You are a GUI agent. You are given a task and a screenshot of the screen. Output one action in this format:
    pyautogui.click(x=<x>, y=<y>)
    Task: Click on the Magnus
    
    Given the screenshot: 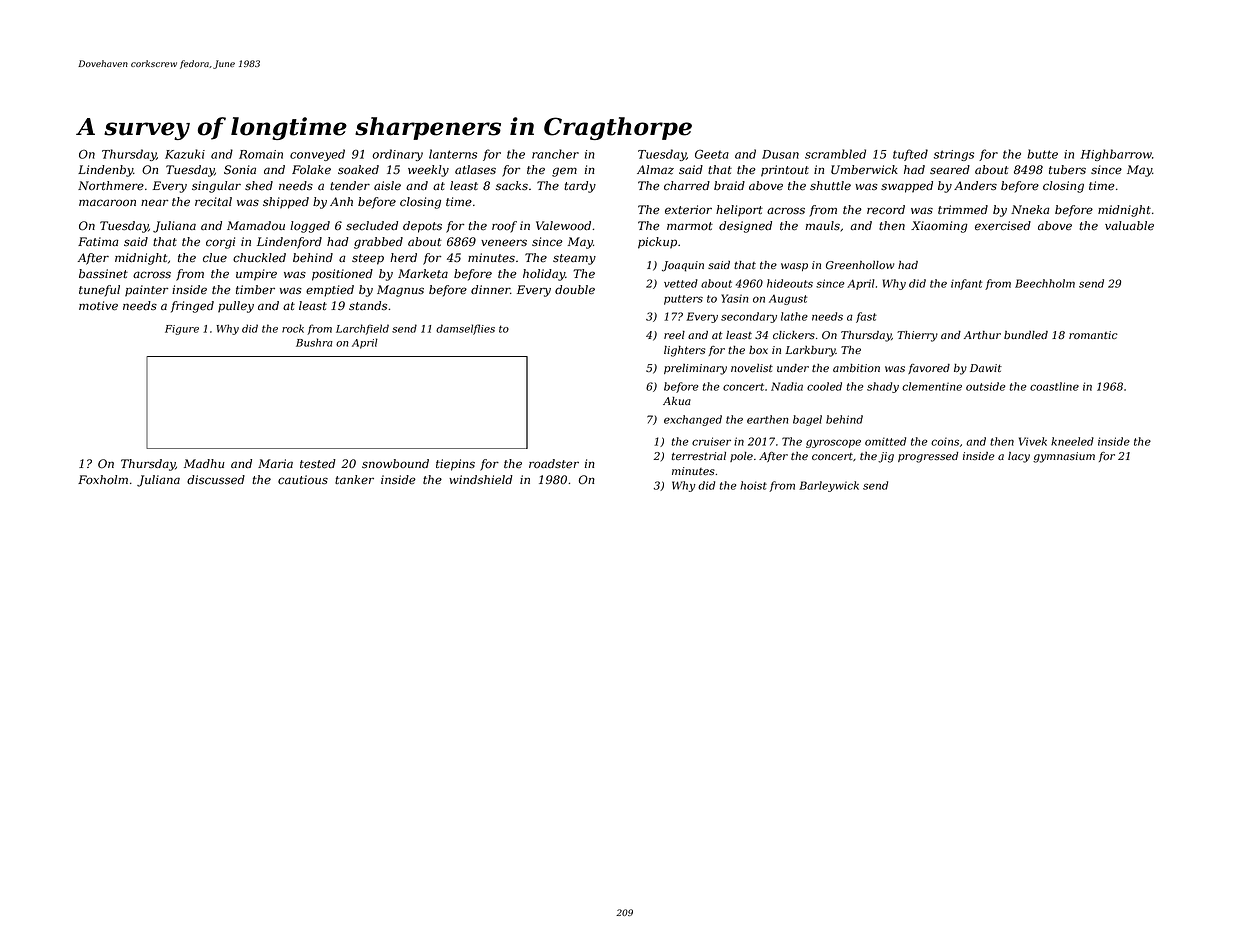 What is the action you would take?
    pyautogui.click(x=400, y=291)
